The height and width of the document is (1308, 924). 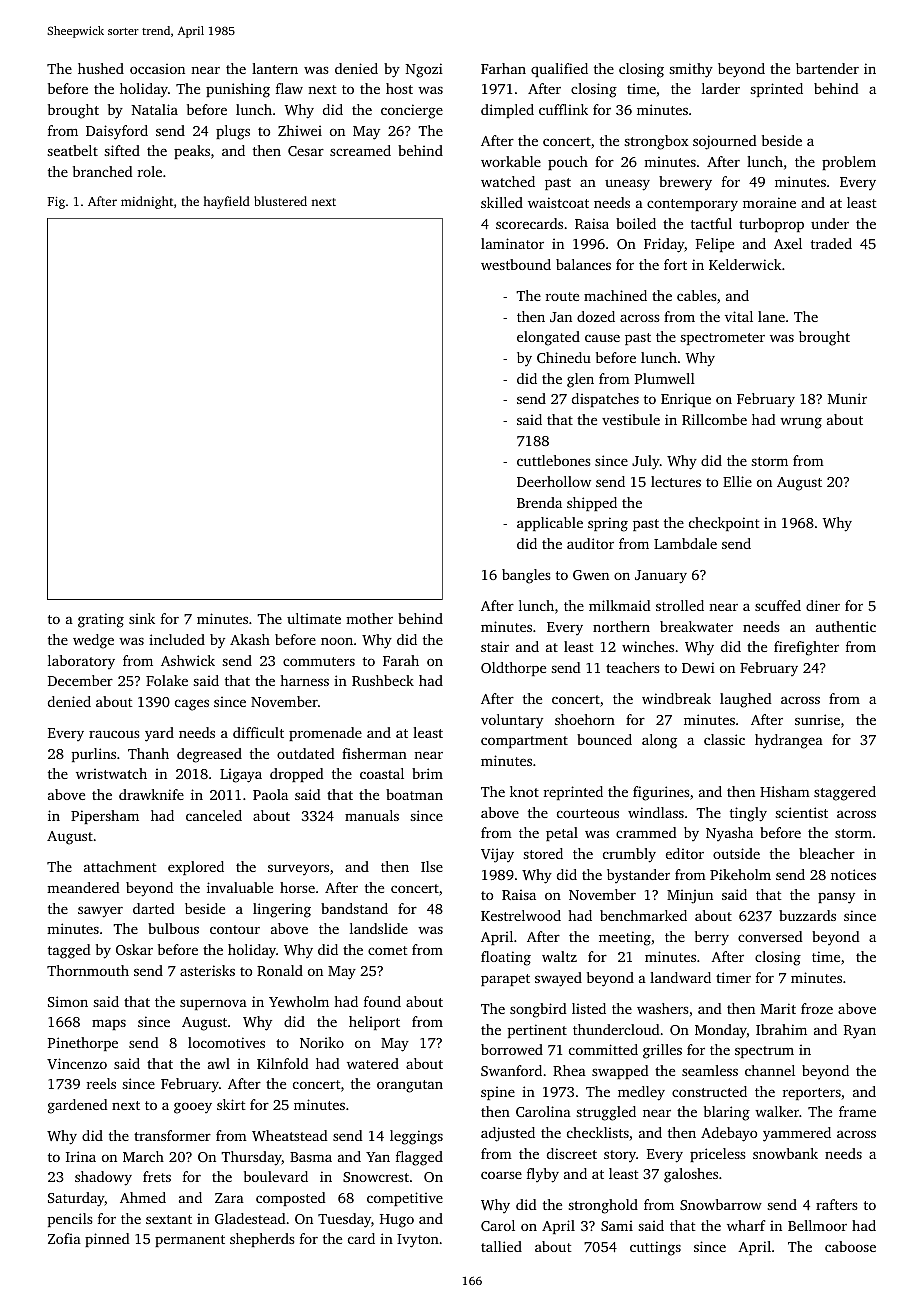 I want to click on voluntary, so click(x=512, y=721).
